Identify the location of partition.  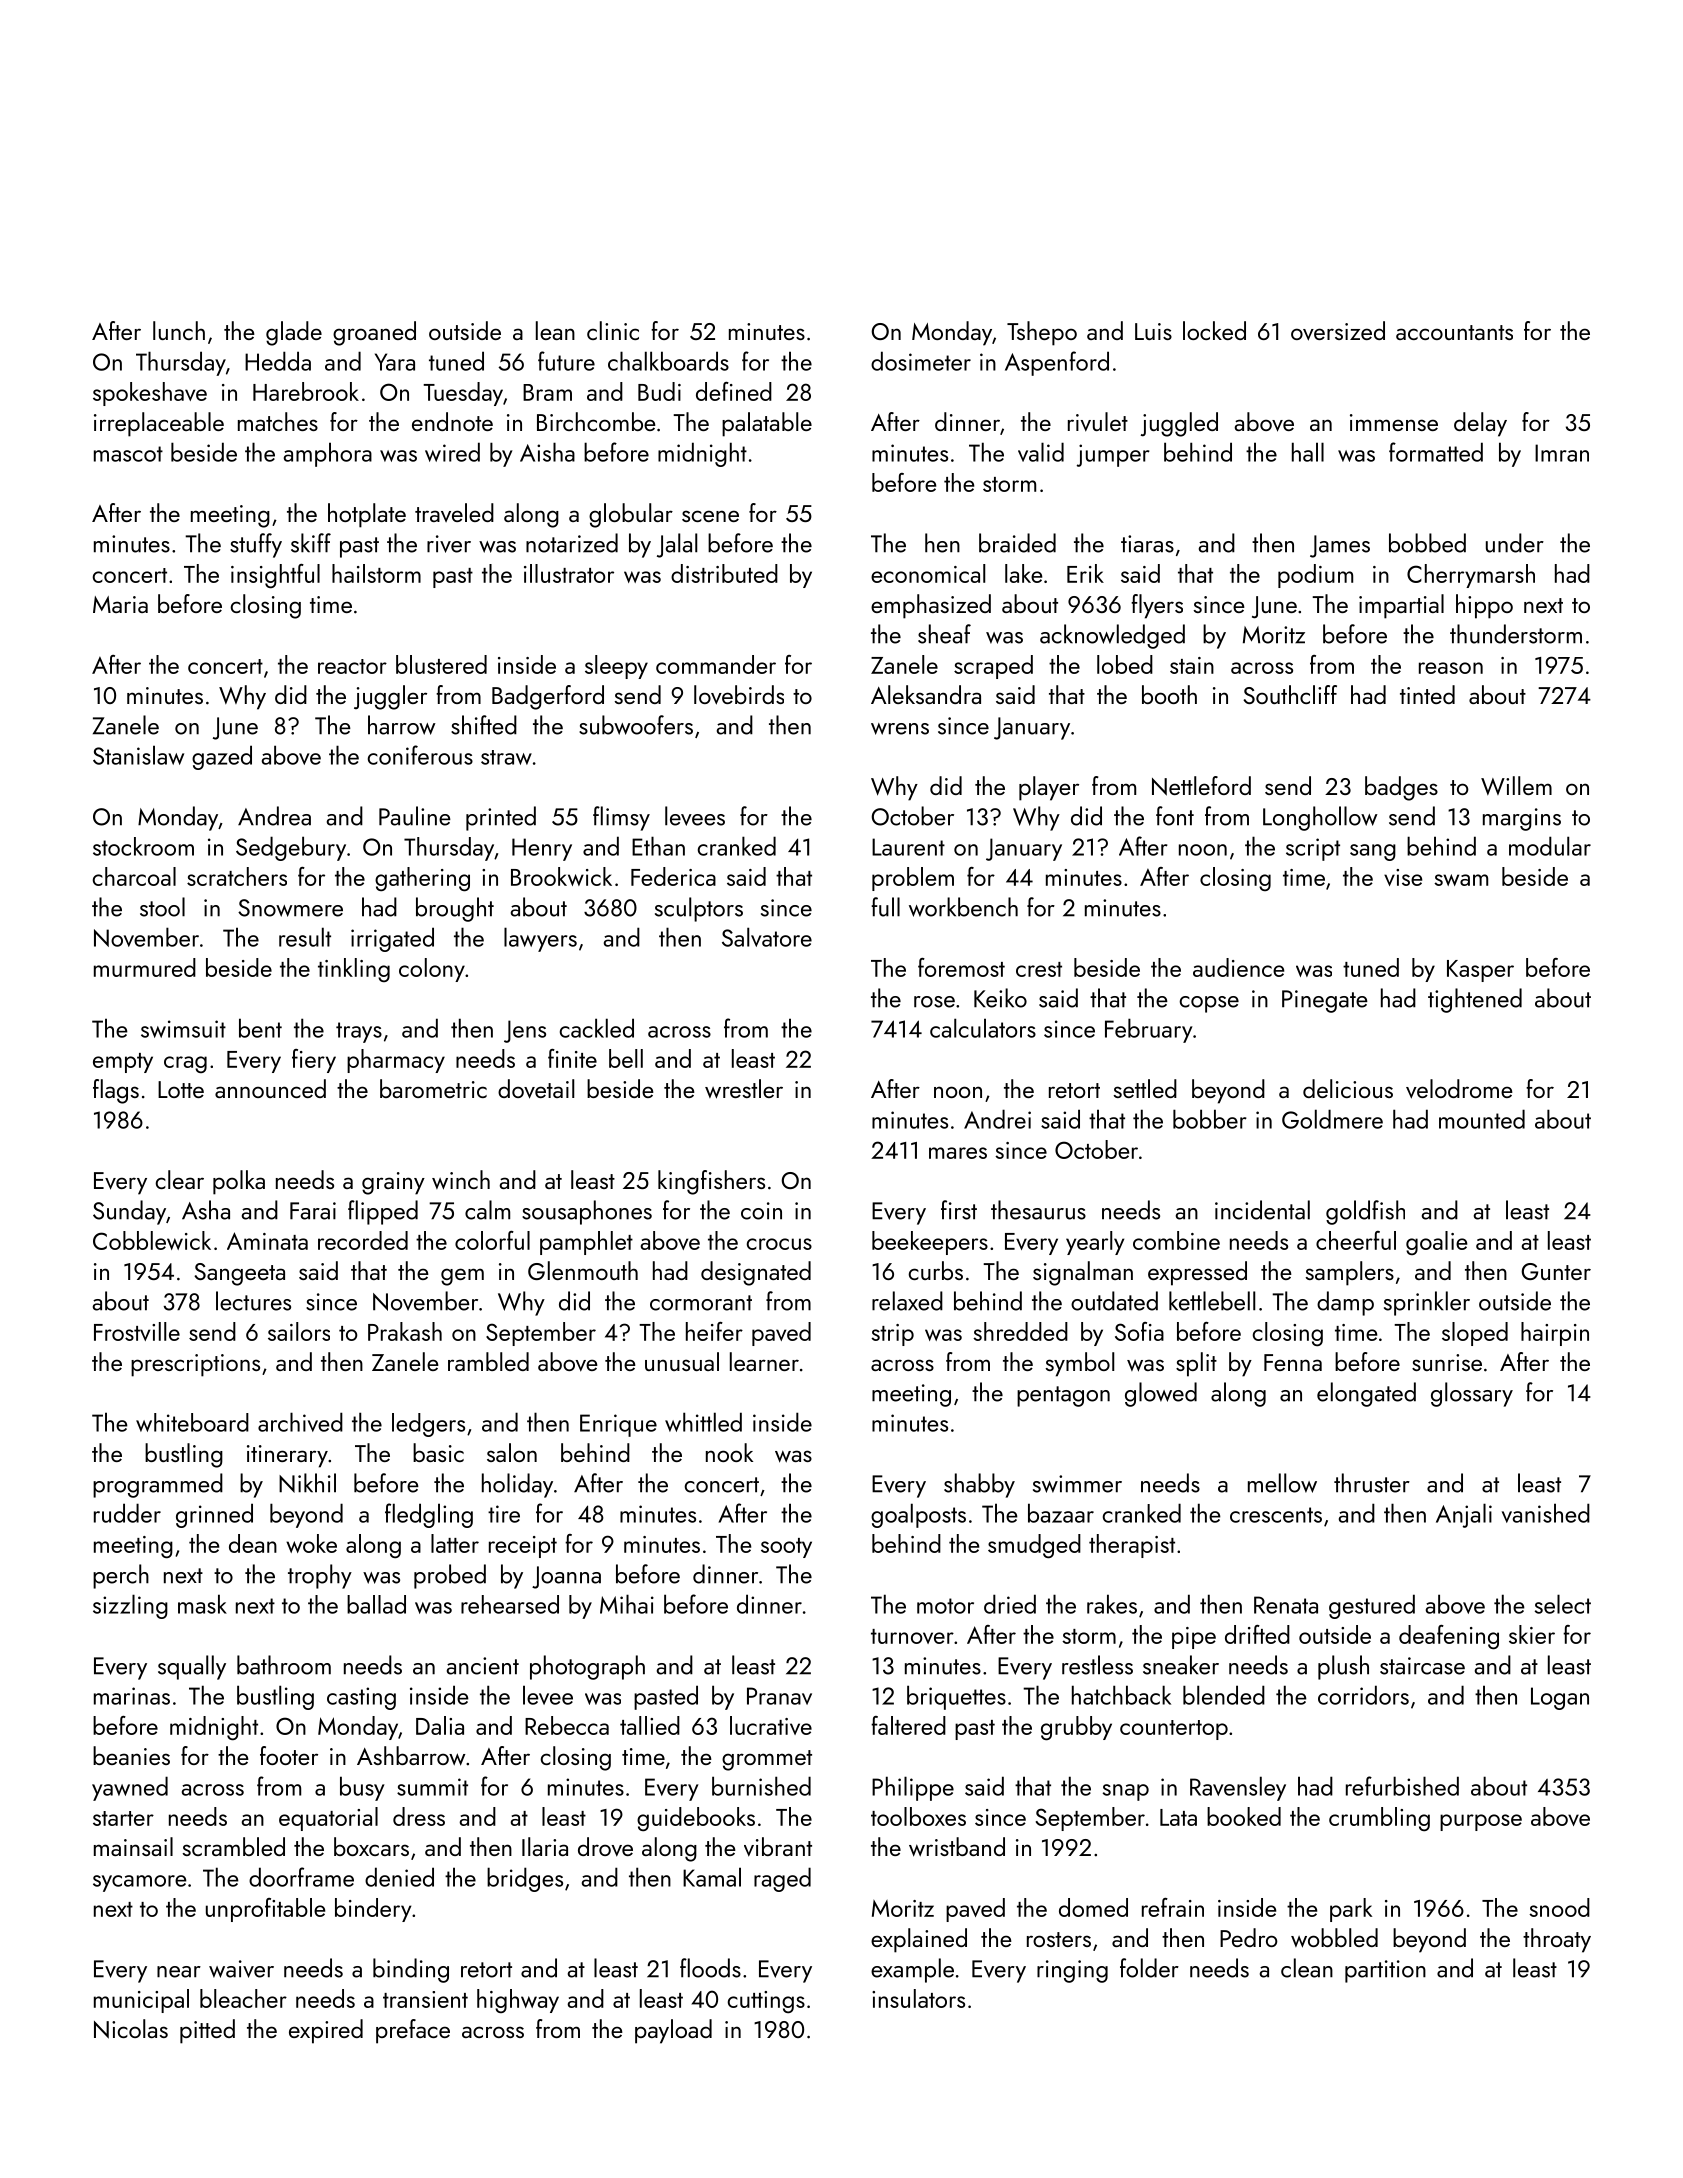
(1385, 1971).
